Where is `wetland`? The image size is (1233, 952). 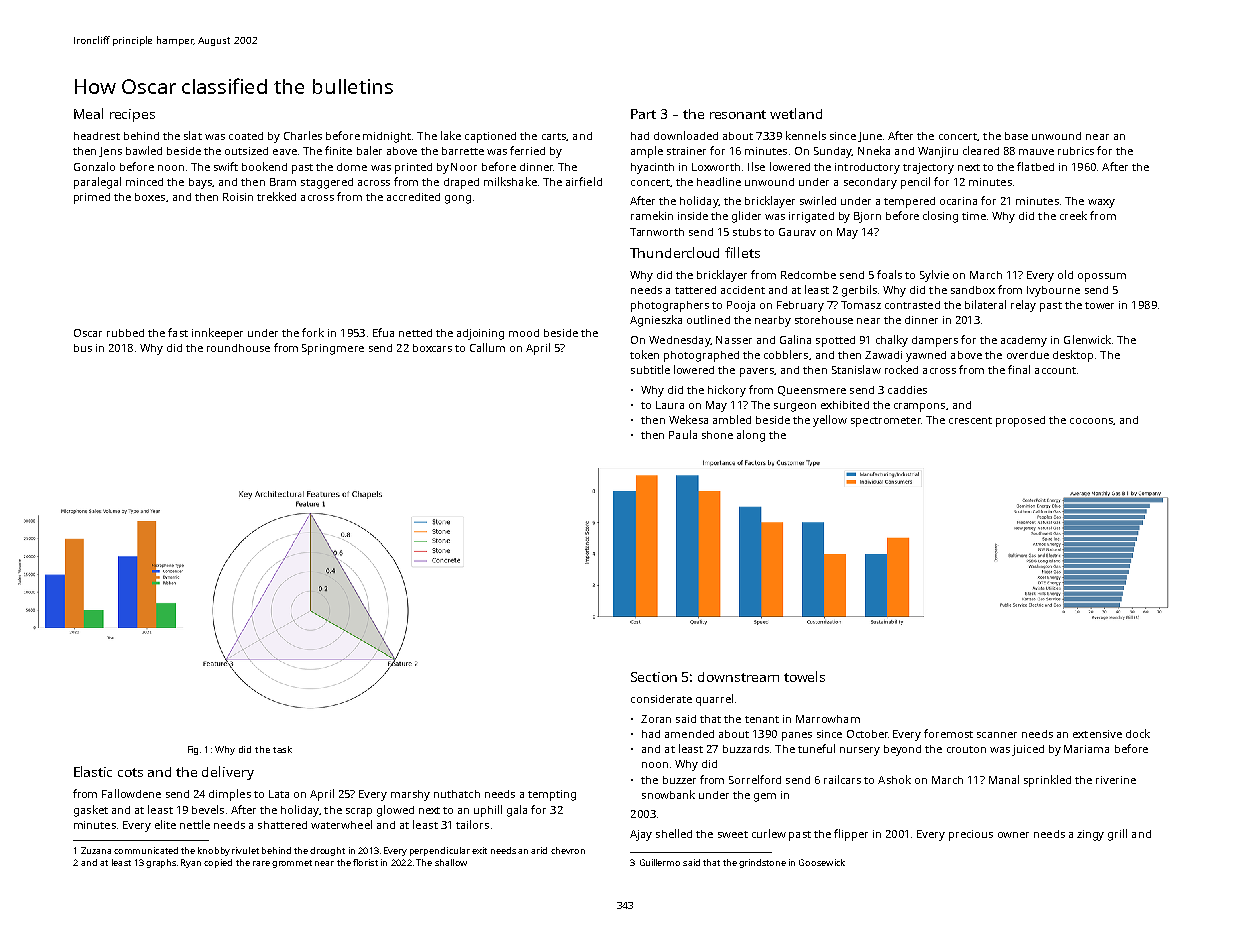
wetland is located at coordinates (796, 113).
